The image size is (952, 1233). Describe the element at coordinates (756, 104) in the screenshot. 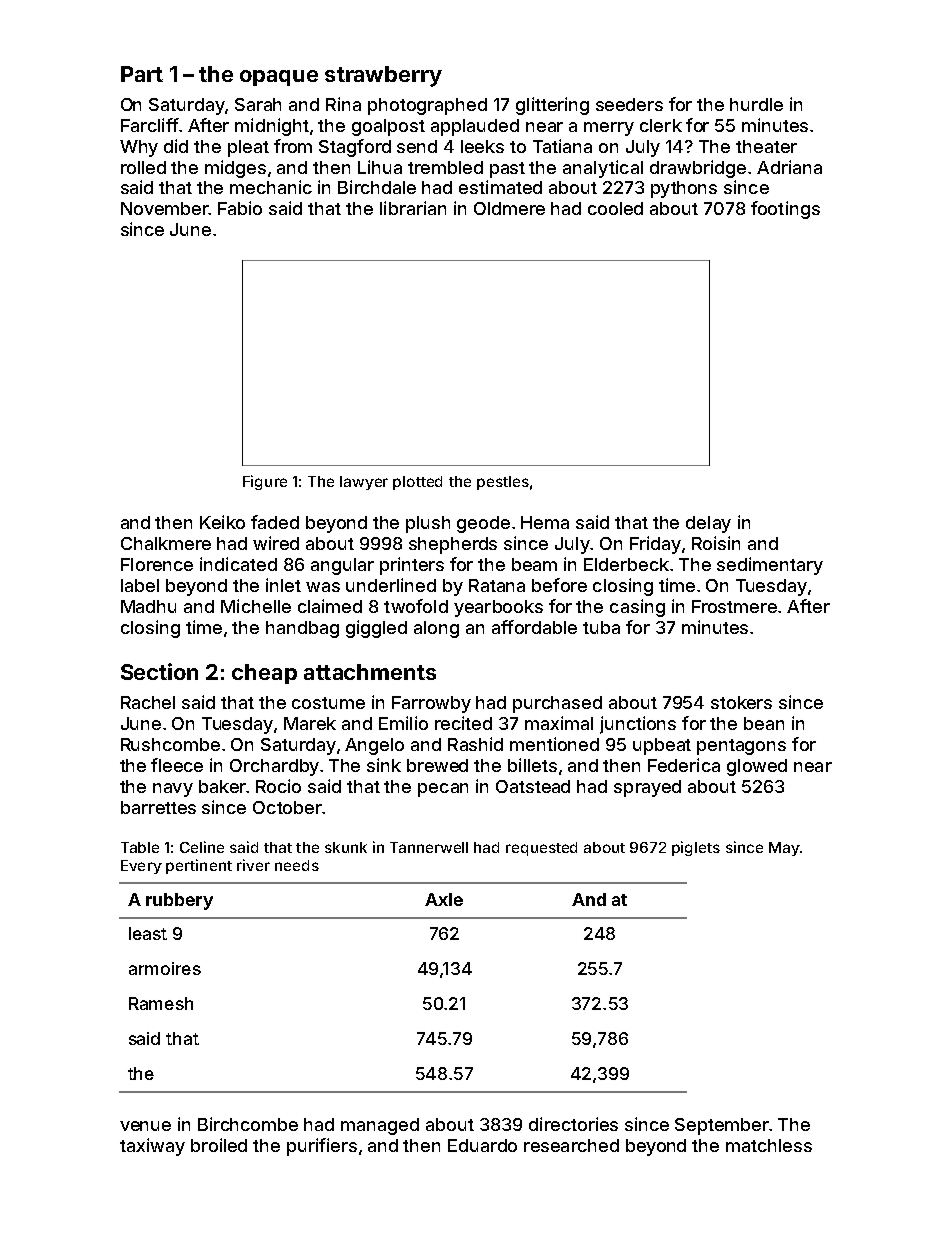

I see `hurdle` at that location.
